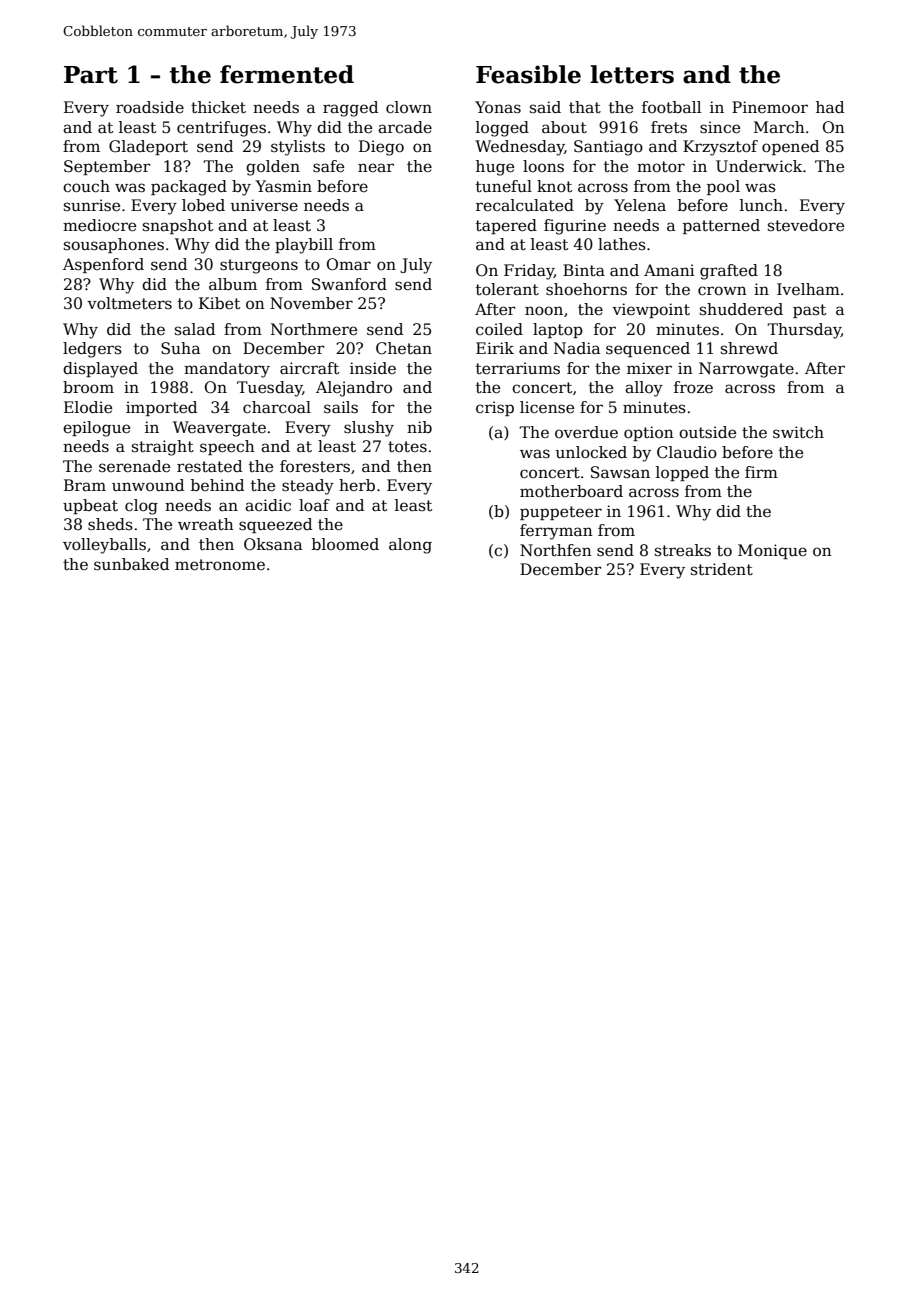 This screenshot has width=908, height=1316. I want to click on fermented, so click(287, 74).
